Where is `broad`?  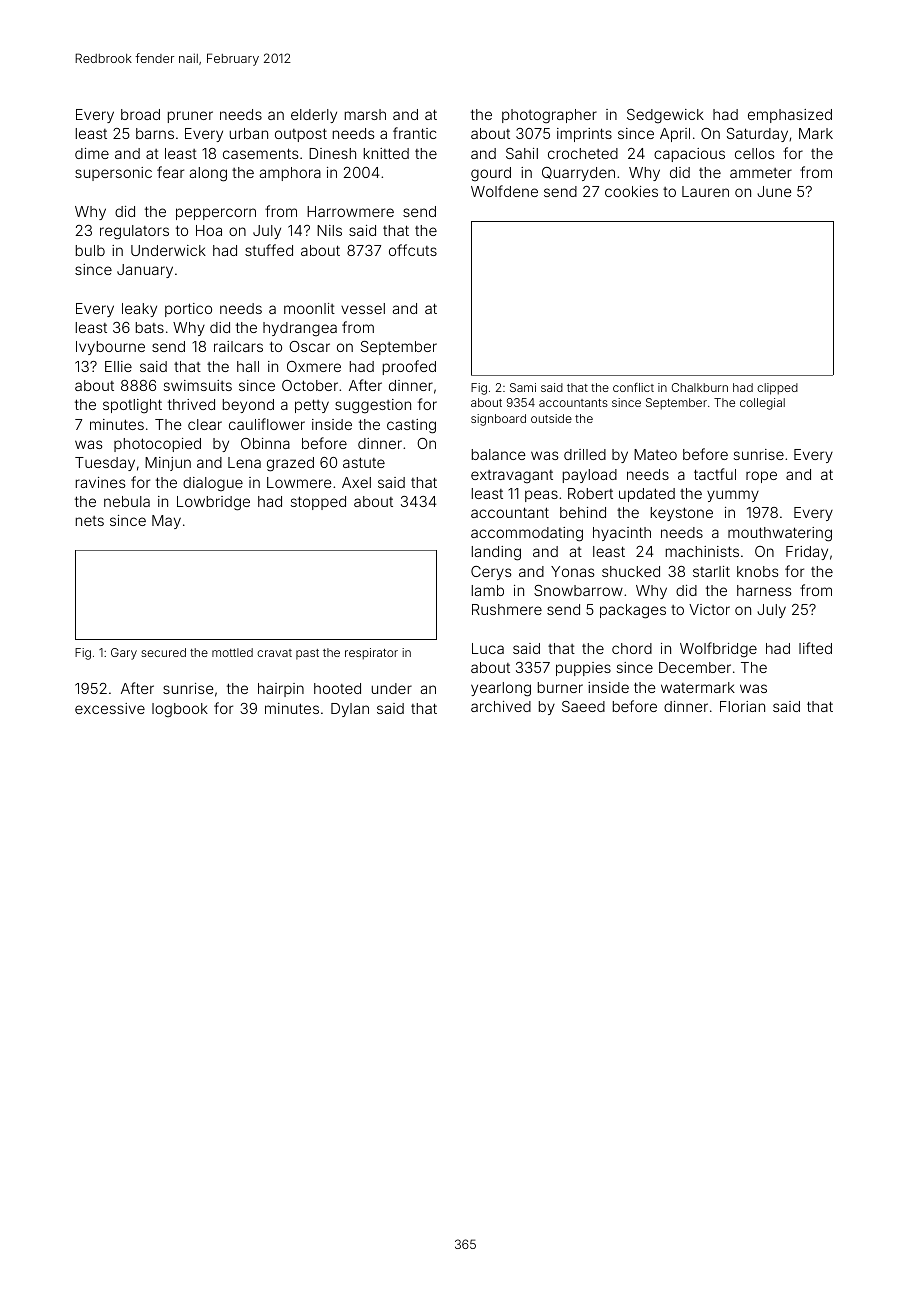 broad is located at coordinates (140, 114).
